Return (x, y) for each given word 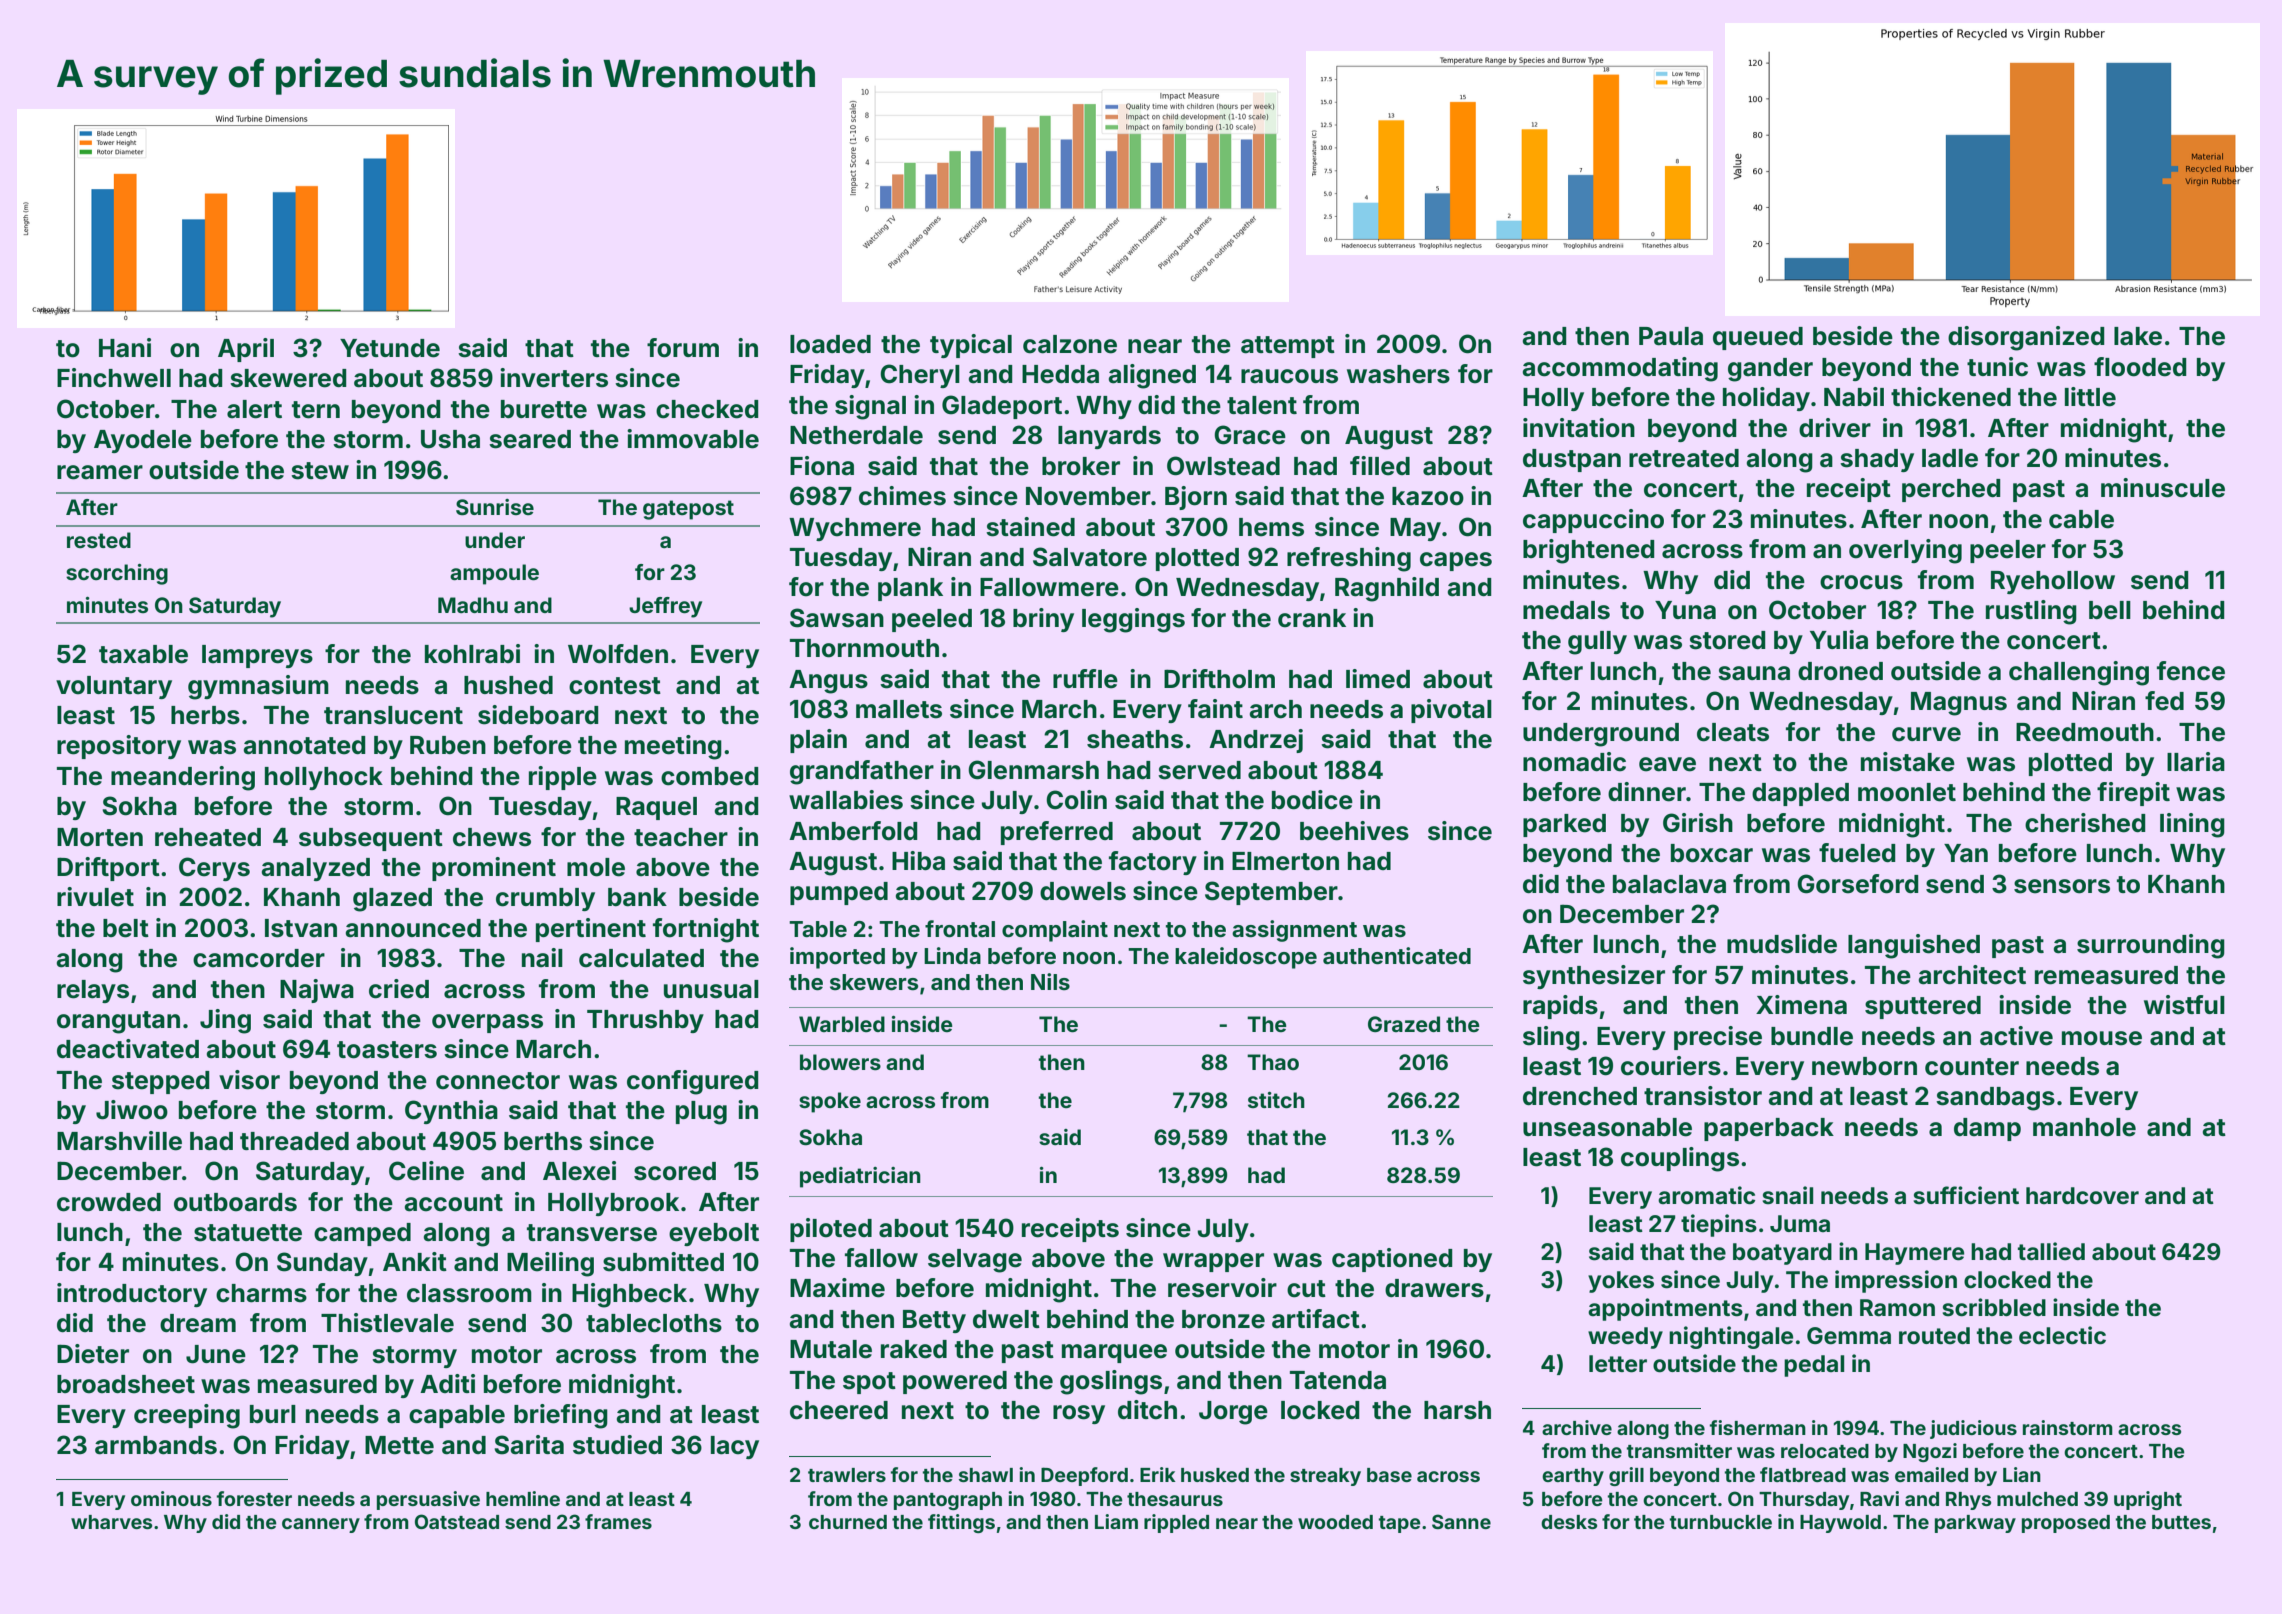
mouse (2102, 1038)
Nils (1050, 981)
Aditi (447, 1383)
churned (848, 1522)
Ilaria (2196, 762)
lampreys (257, 656)
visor (249, 1080)
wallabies (846, 800)
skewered (288, 378)
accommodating (1620, 369)
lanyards (1109, 437)
